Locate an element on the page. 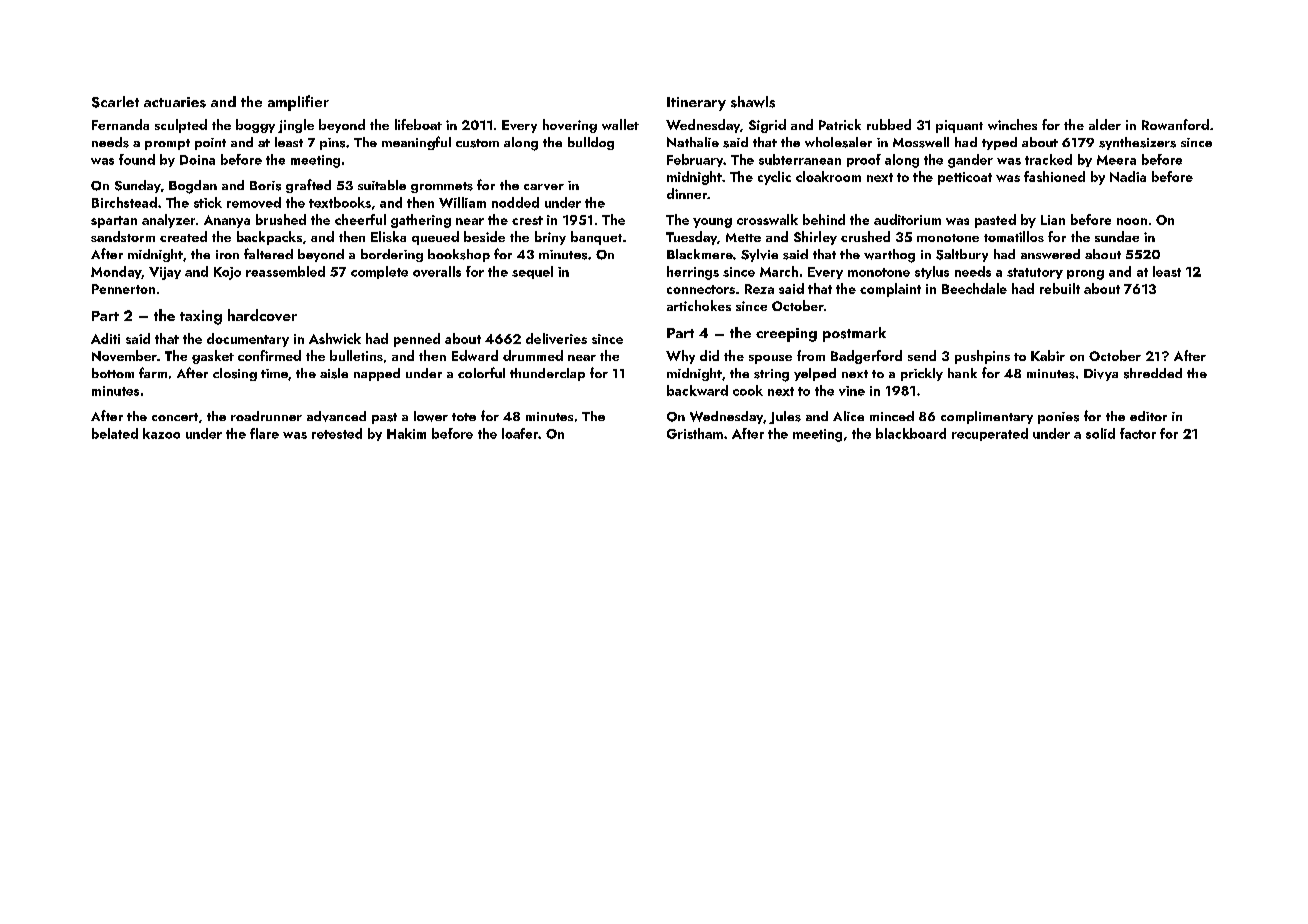  sequel is located at coordinates (532, 272).
